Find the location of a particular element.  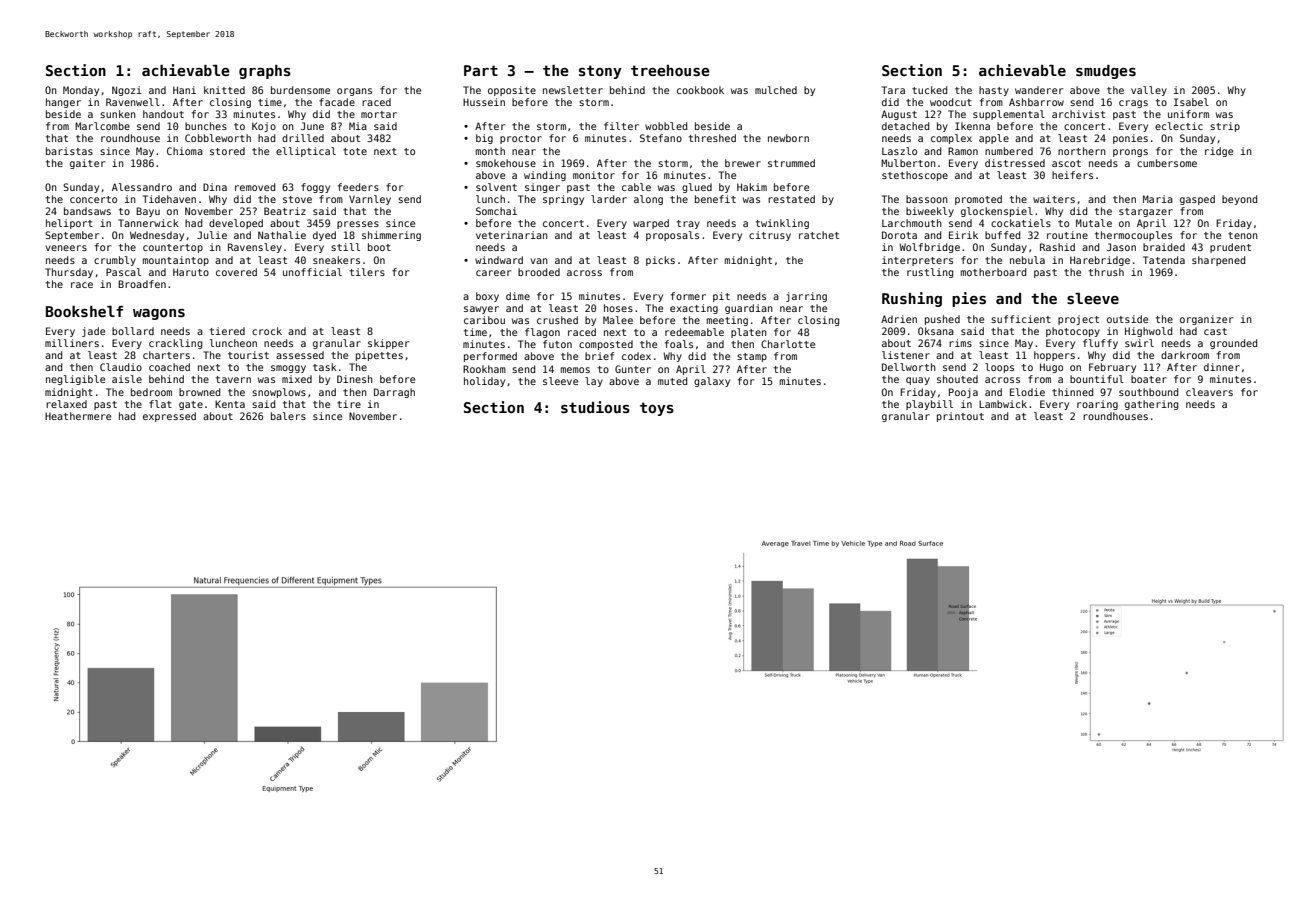

proposals is located at coordinates (672, 236).
